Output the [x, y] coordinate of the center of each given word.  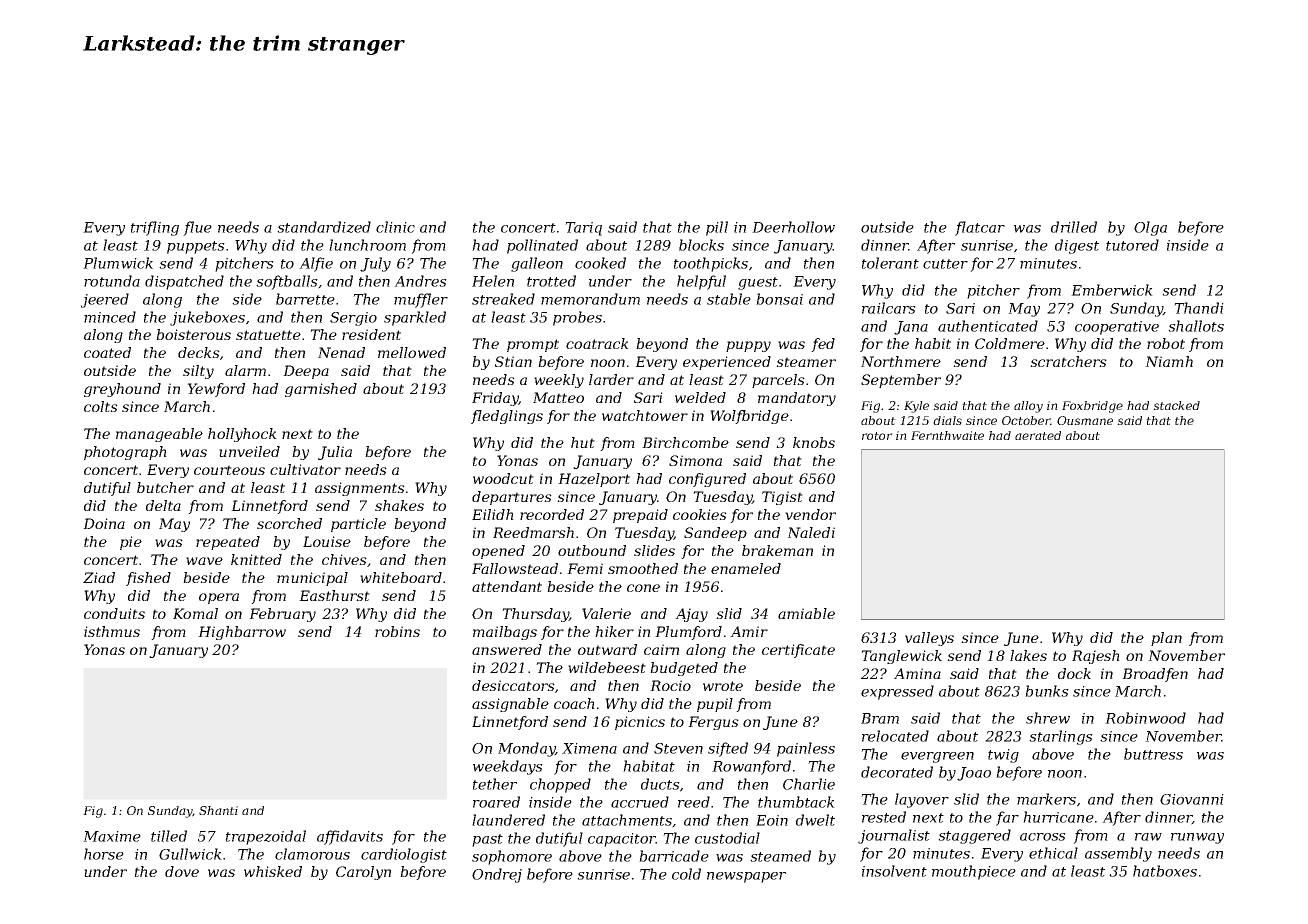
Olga [1150, 228]
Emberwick [1112, 290]
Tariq [583, 229]
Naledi [811, 532]
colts [101, 406]
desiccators [513, 685]
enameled [746, 568]
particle [358, 525]
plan [1166, 639]
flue [197, 228]
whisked [273, 871]
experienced [727, 363]
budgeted [684, 669]
